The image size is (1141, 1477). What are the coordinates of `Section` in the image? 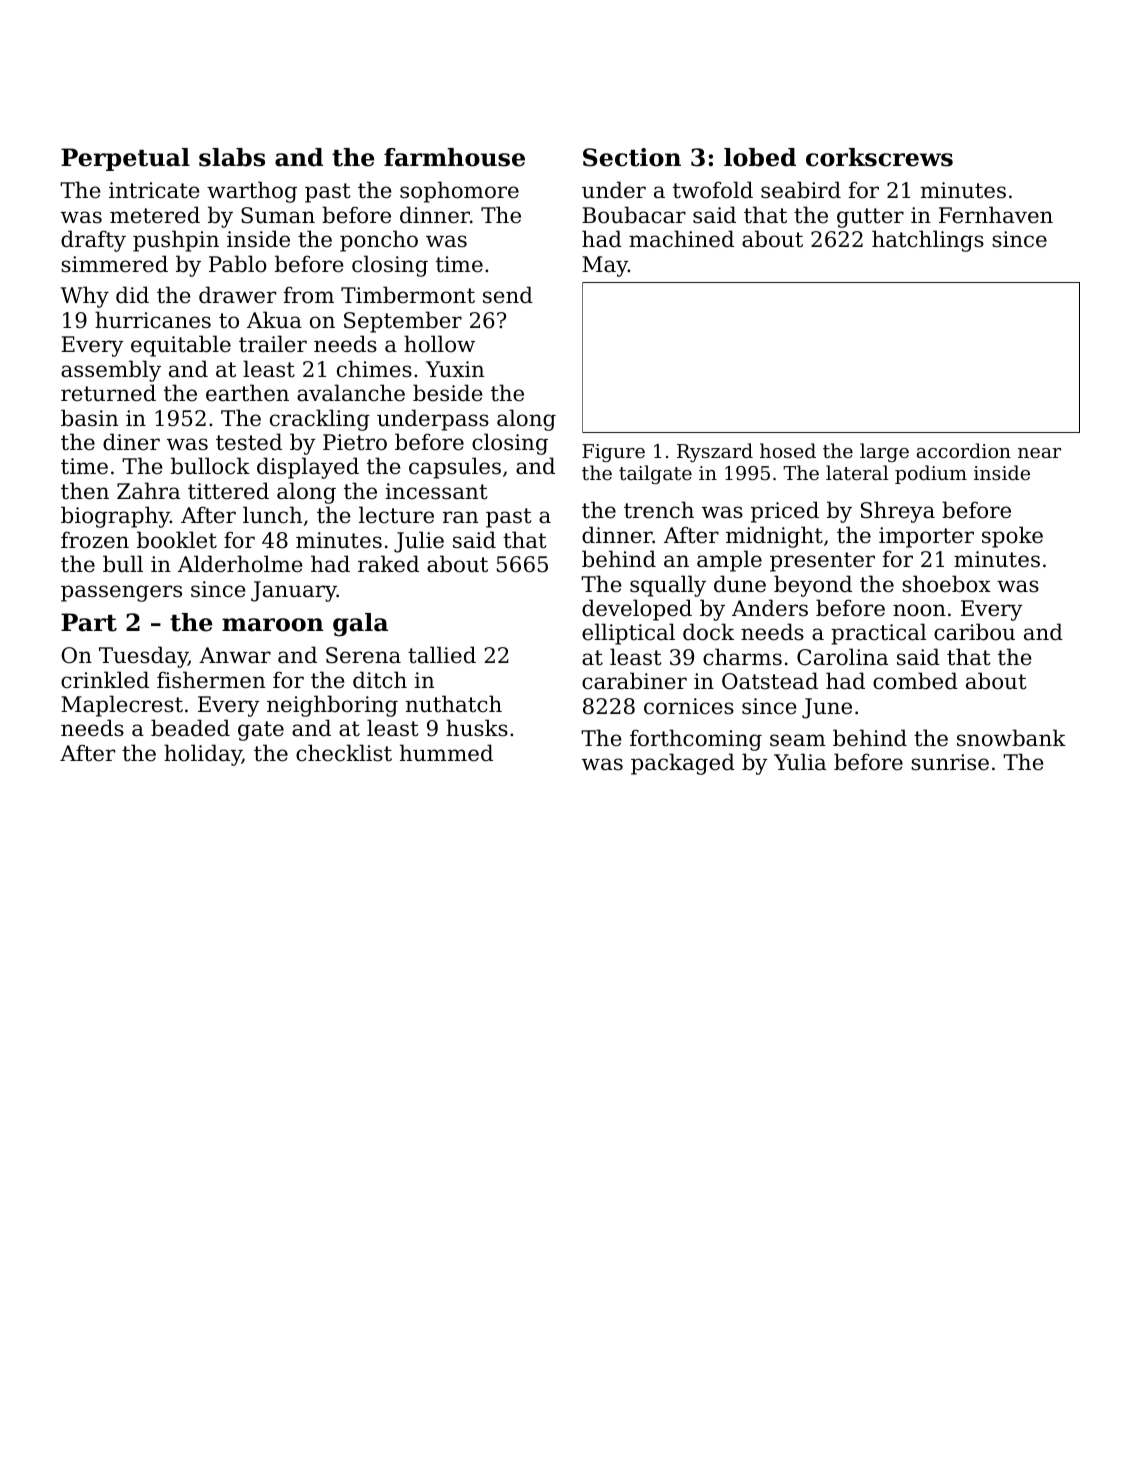 It's located at (632, 157).
